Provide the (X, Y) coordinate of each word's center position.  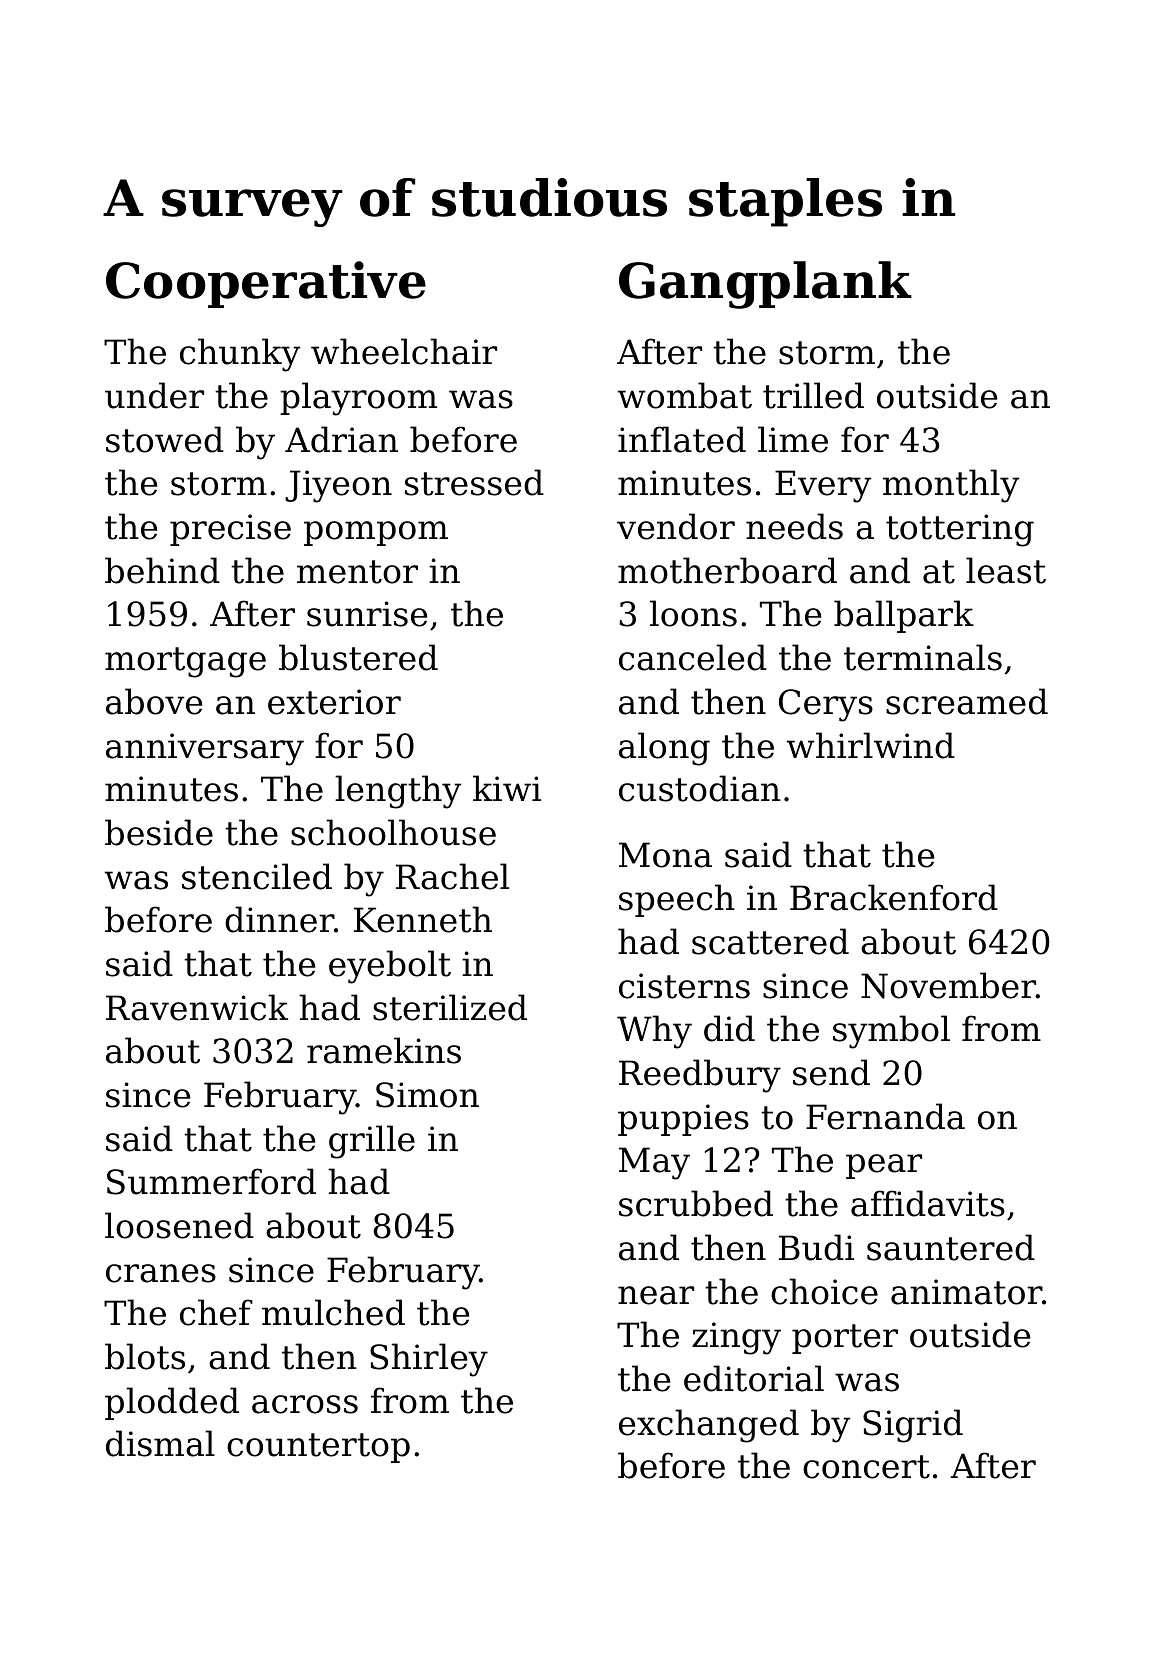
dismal (160, 1443)
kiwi (507, 788)
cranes (161, 1273)
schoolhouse (393, 832)
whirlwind (871, 745)
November (948, 985)
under (154, 395)
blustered (358, 657)
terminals (923, 657)
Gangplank (765, 285)
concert (866, 1467)
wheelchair (404, 351)
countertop (318, 1448)
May (654, 1163)
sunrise (367, 614)
